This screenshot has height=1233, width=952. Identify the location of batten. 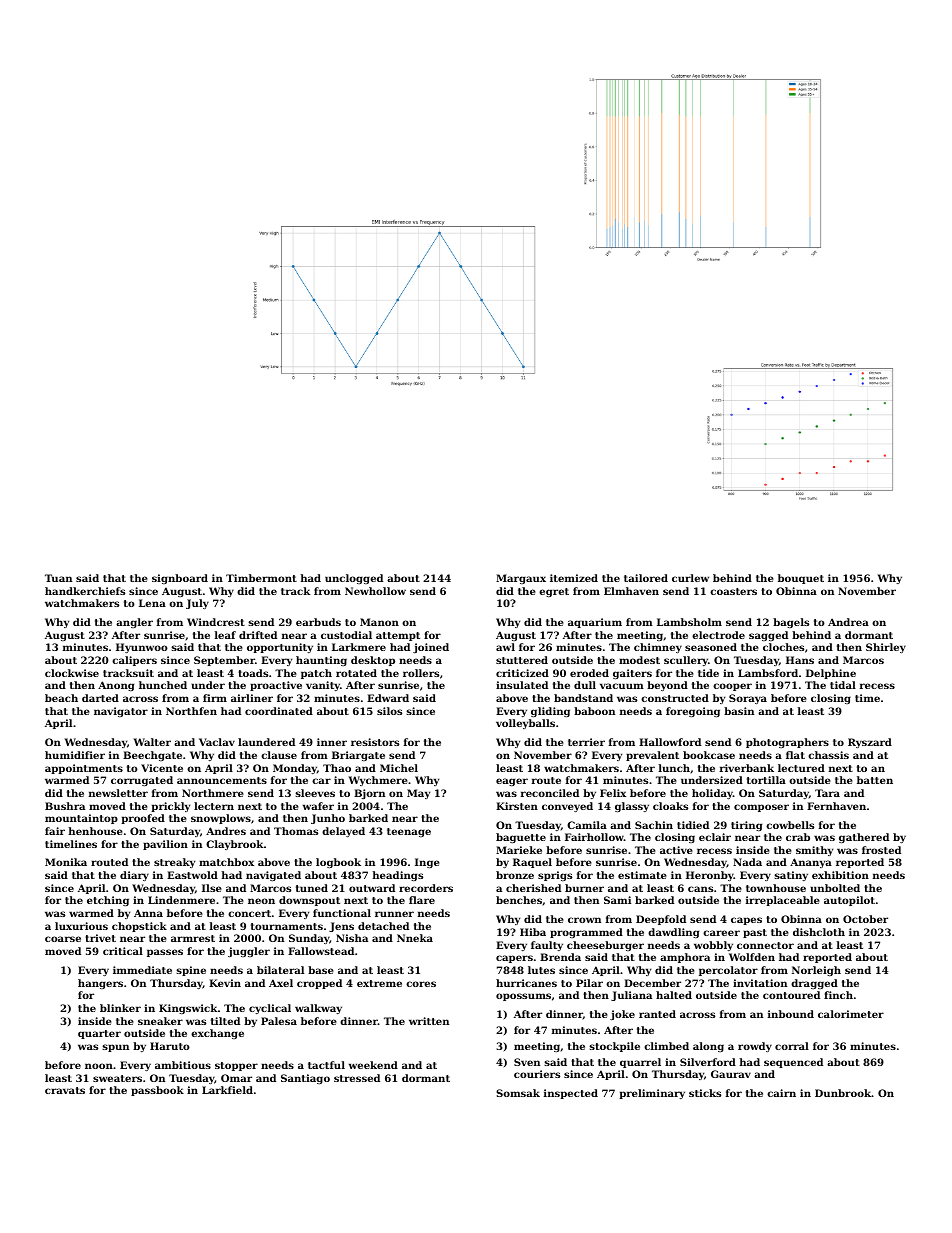
(875, 780).
